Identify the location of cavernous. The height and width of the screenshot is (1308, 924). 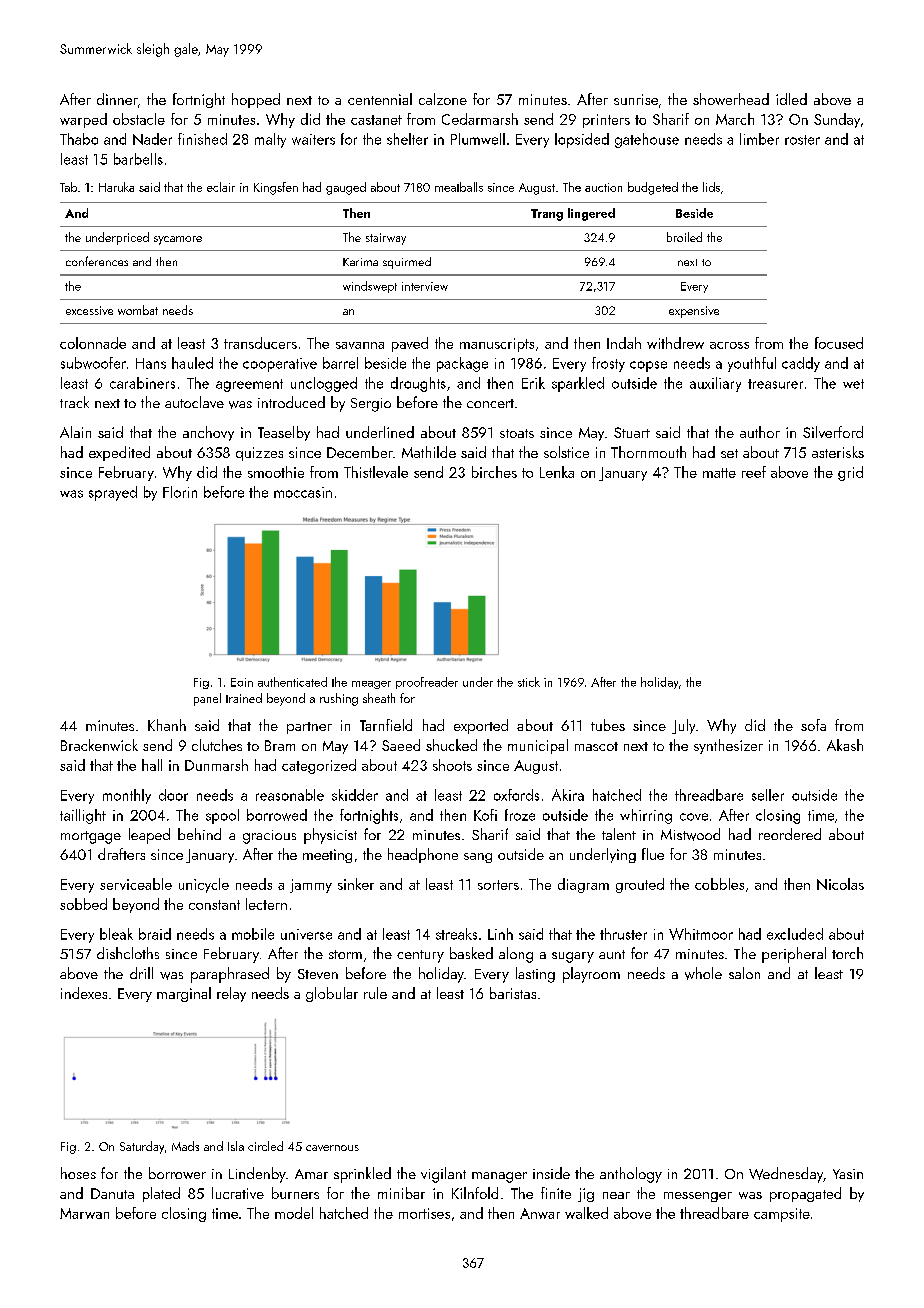
(332, 1148).
